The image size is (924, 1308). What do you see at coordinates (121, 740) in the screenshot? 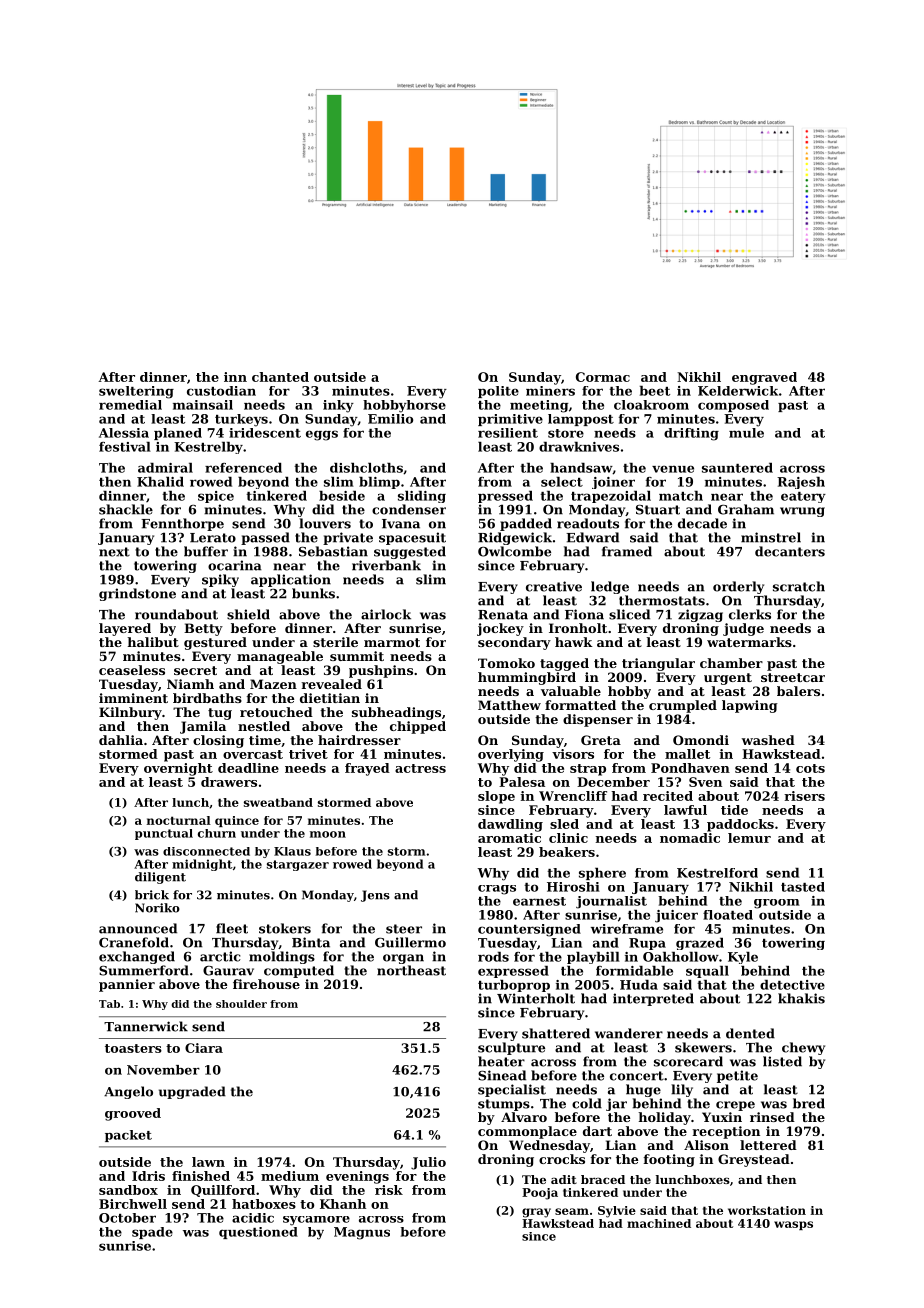
I see `dahlia` at bounding box center [121, 740].
